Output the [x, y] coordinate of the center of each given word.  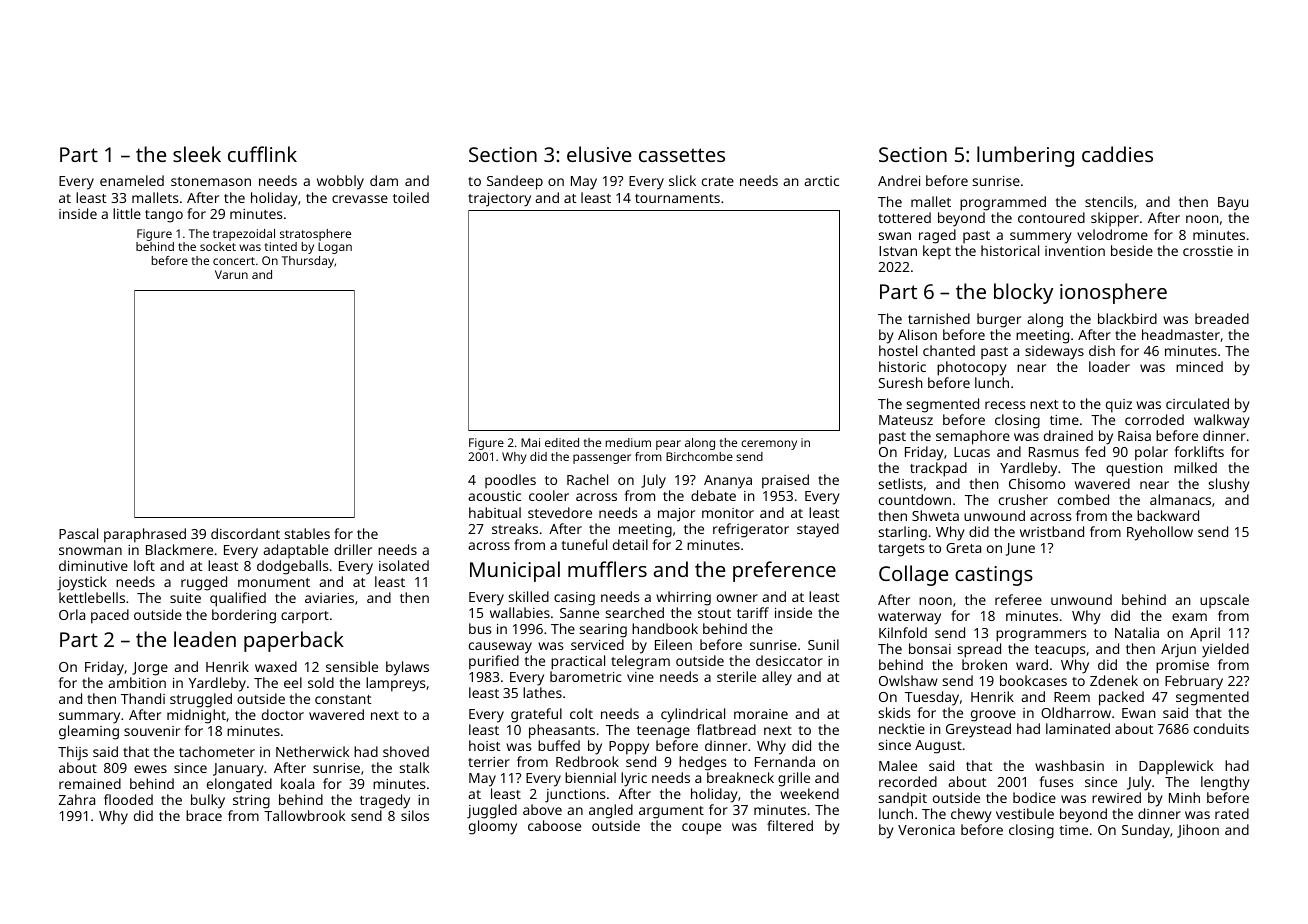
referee [1018, 599]
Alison [917, 334]
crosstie [1208, 251]
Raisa [1134, 436]
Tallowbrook [304, 815]
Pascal [78, 533]
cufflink [262, 154]
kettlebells [92, 597]
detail [630, 544]
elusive [599, 154]
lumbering [1025, 156]
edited [562, 442]
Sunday [1146, 831]
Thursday [308, 262]
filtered [790, 825]
